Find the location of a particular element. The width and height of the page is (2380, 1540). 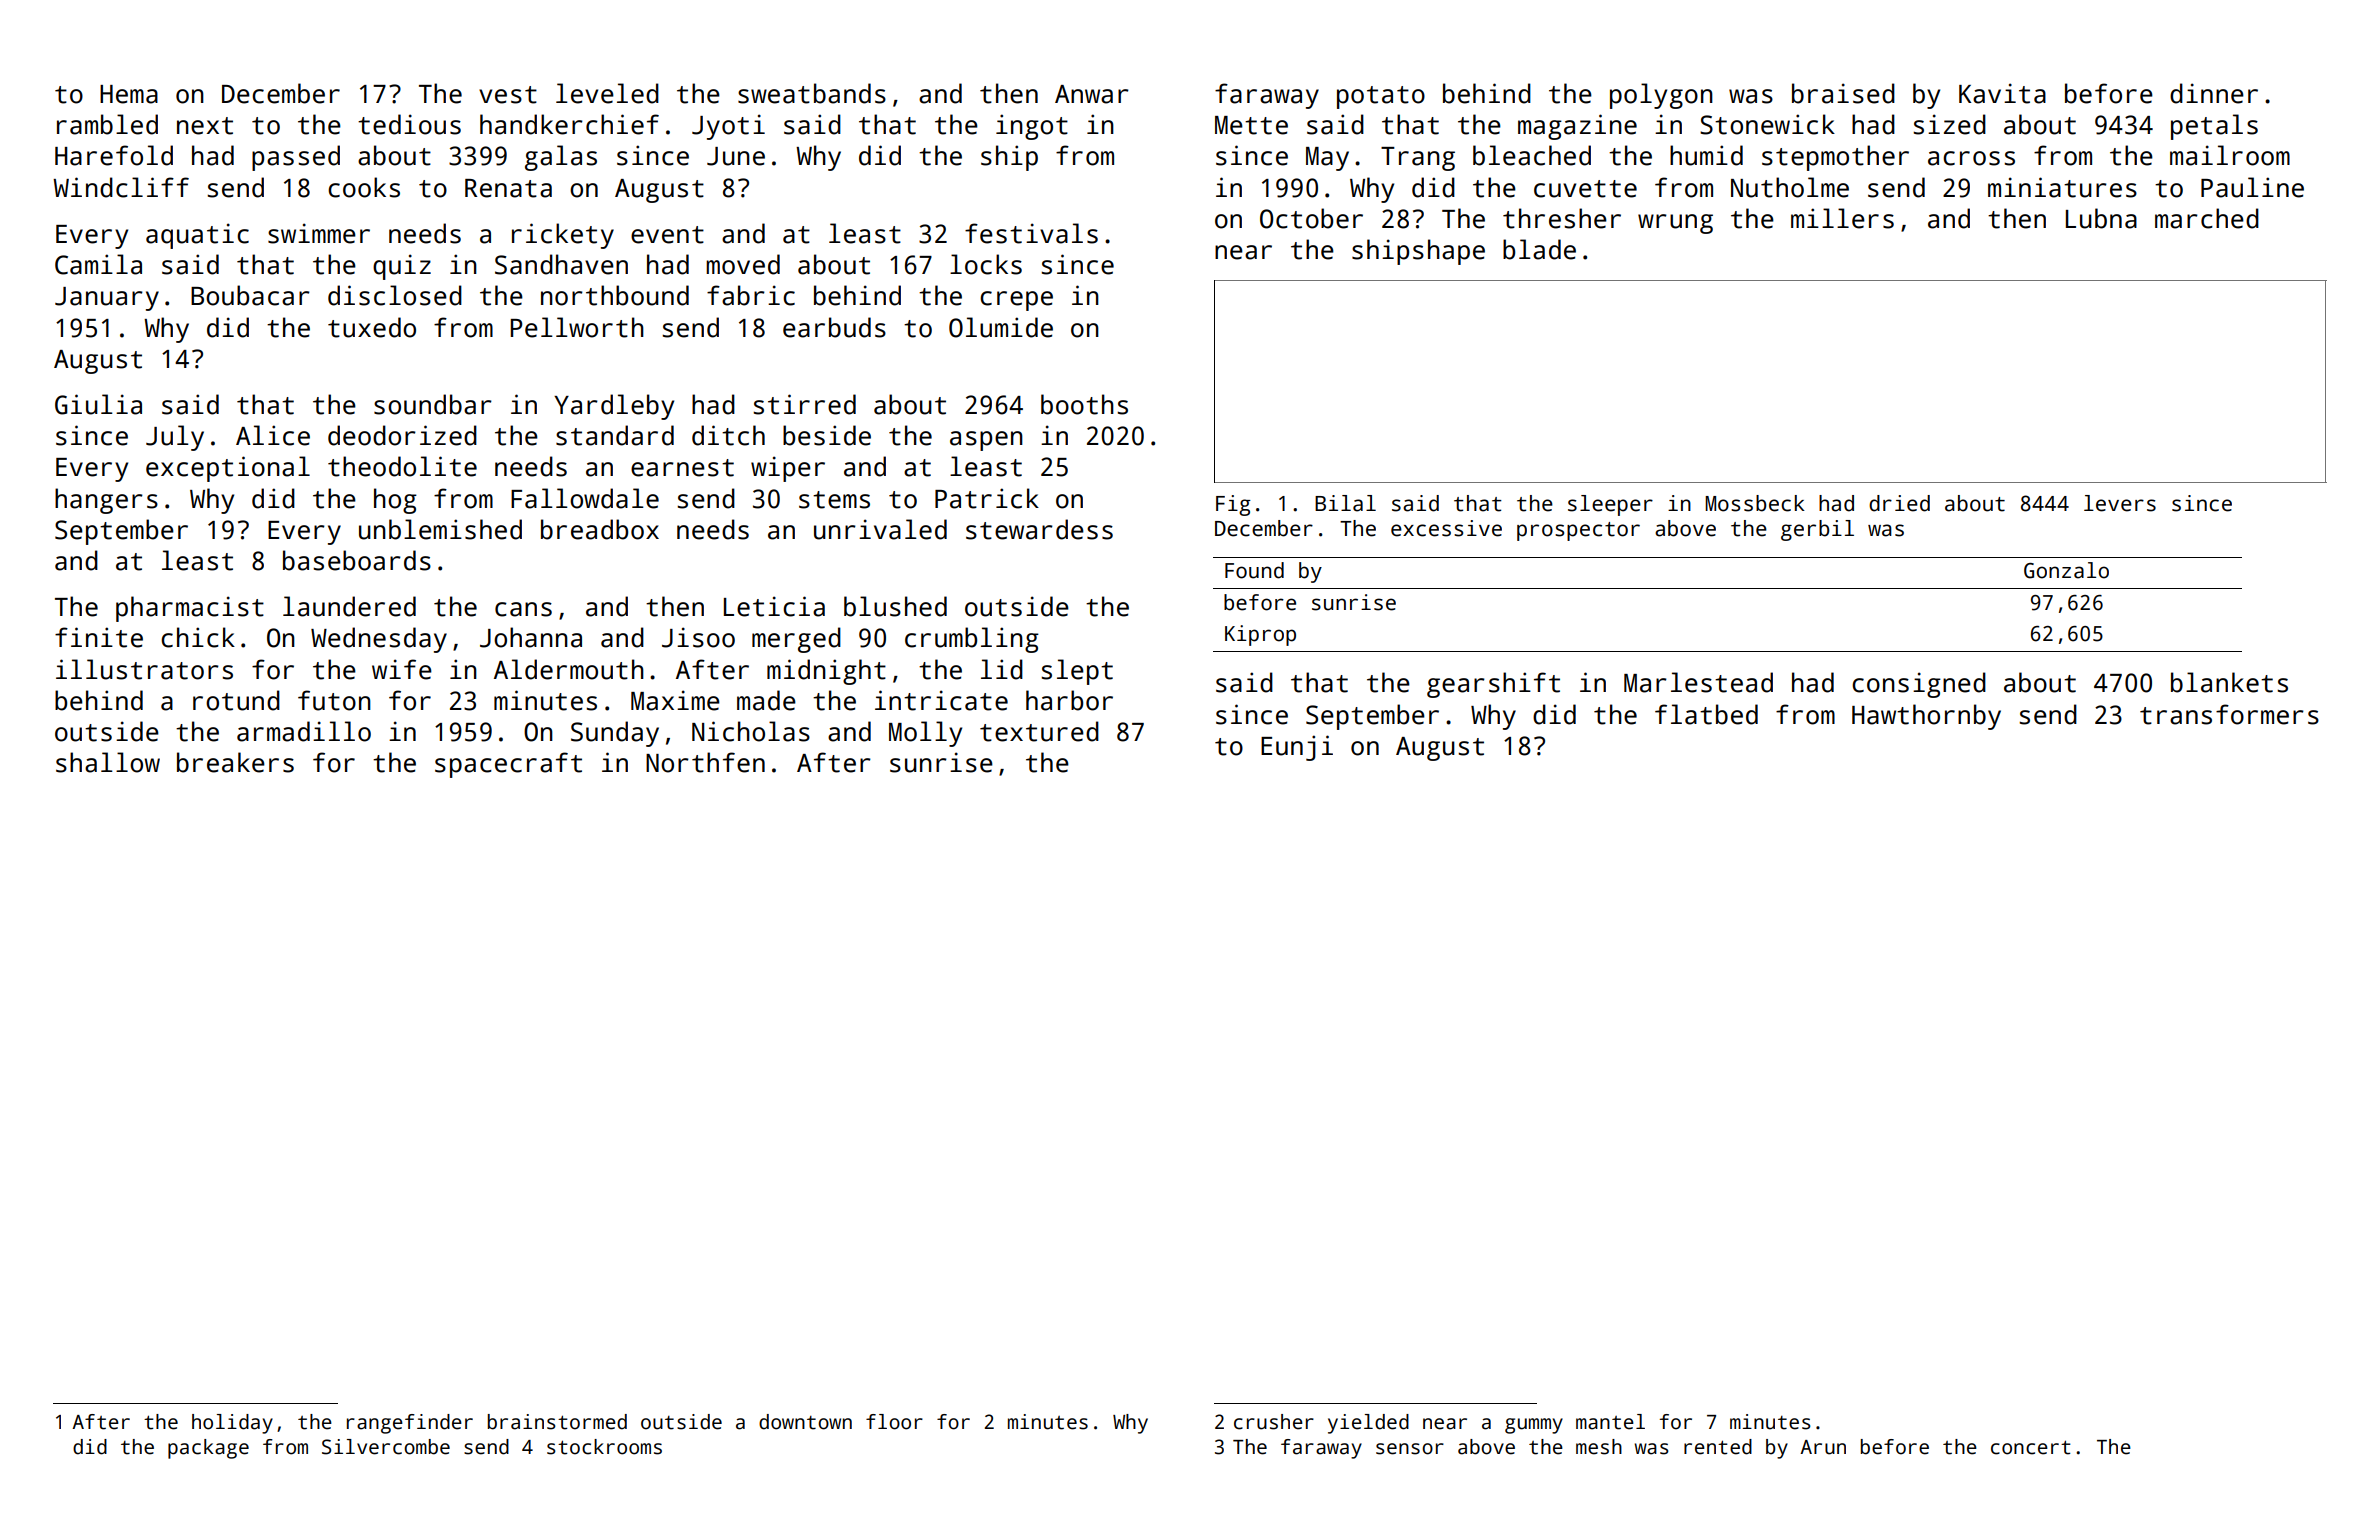

levers is located at coordinates (2120, 503).
